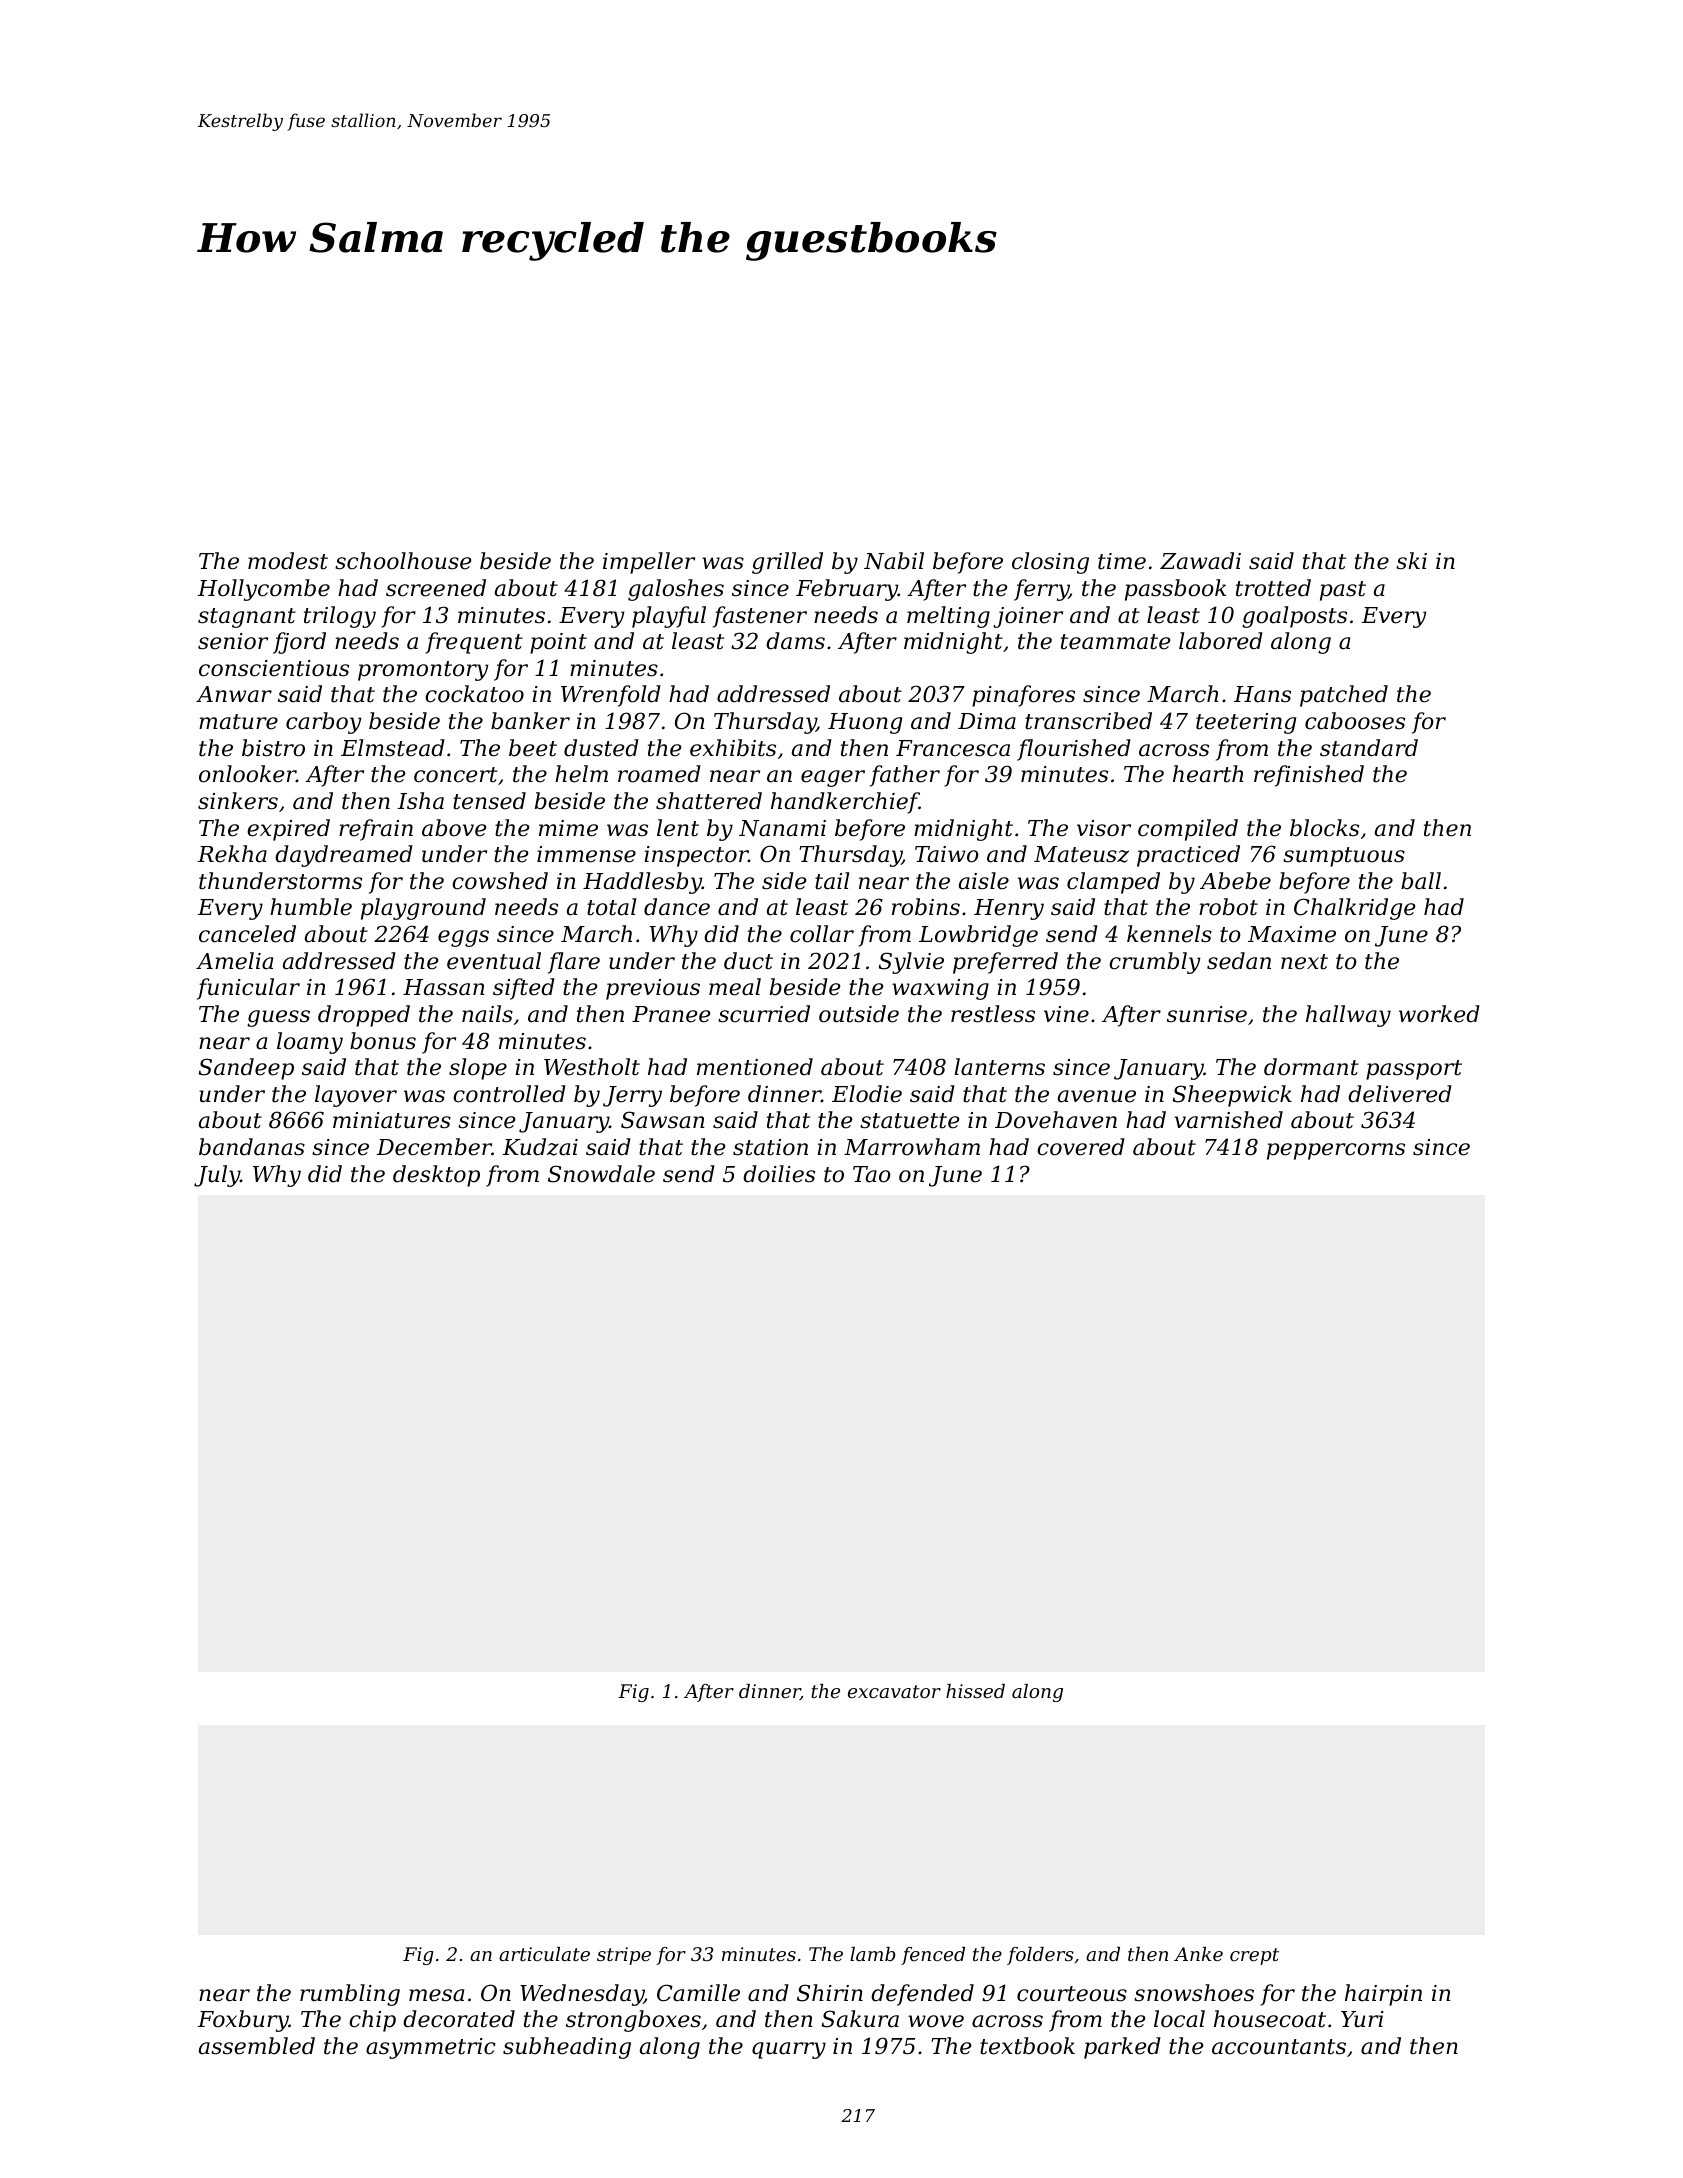 This screenshot has height=2178, width=1683. I want to click on hissed, so click(975, 1691).
